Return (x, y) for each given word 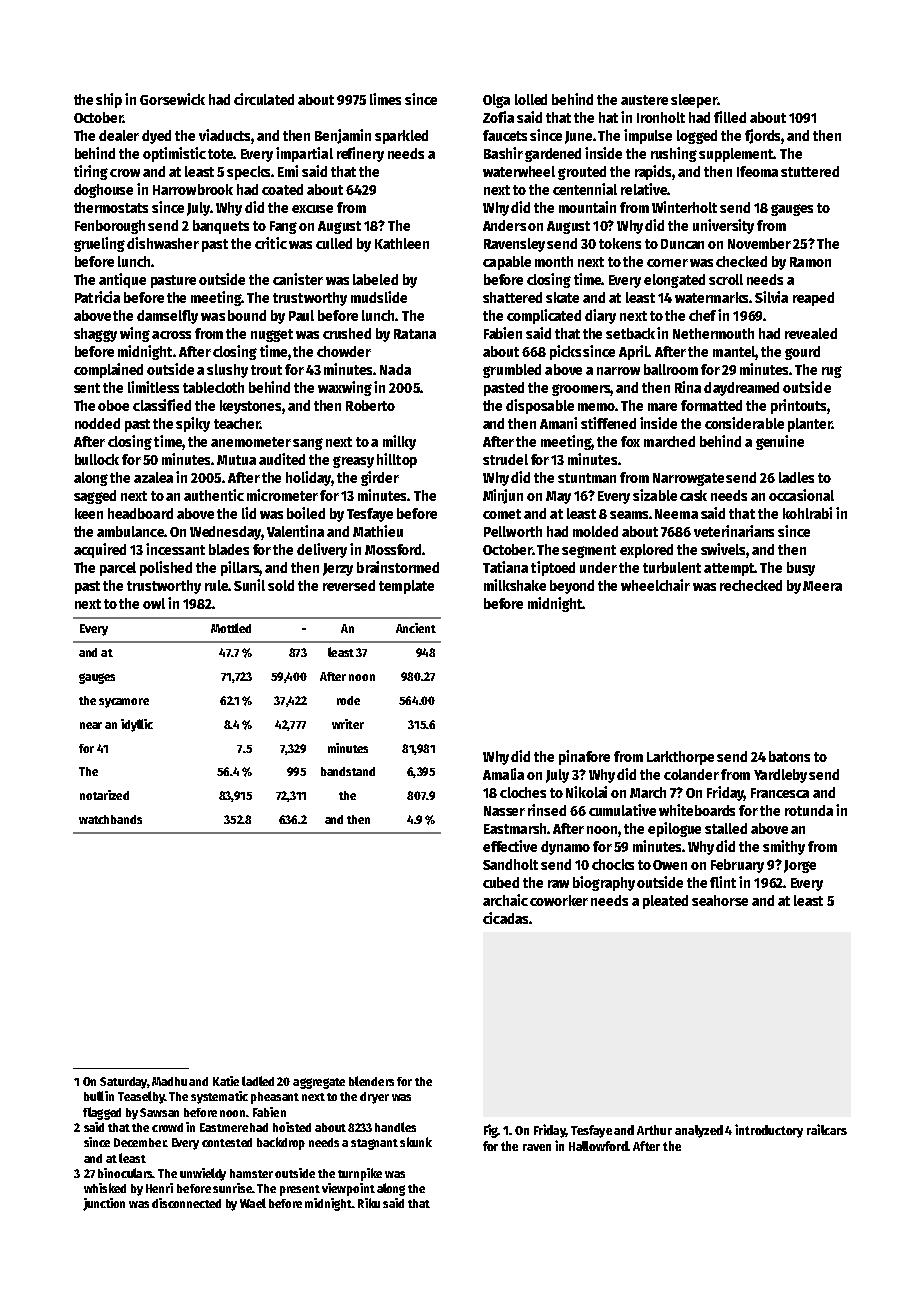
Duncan (682, 244)
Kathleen (402, 243)
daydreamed (741, 389)
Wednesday (225, 533)
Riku (369, 1203)
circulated (264, 99)
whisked (105, 1188)
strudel (505, 459)
